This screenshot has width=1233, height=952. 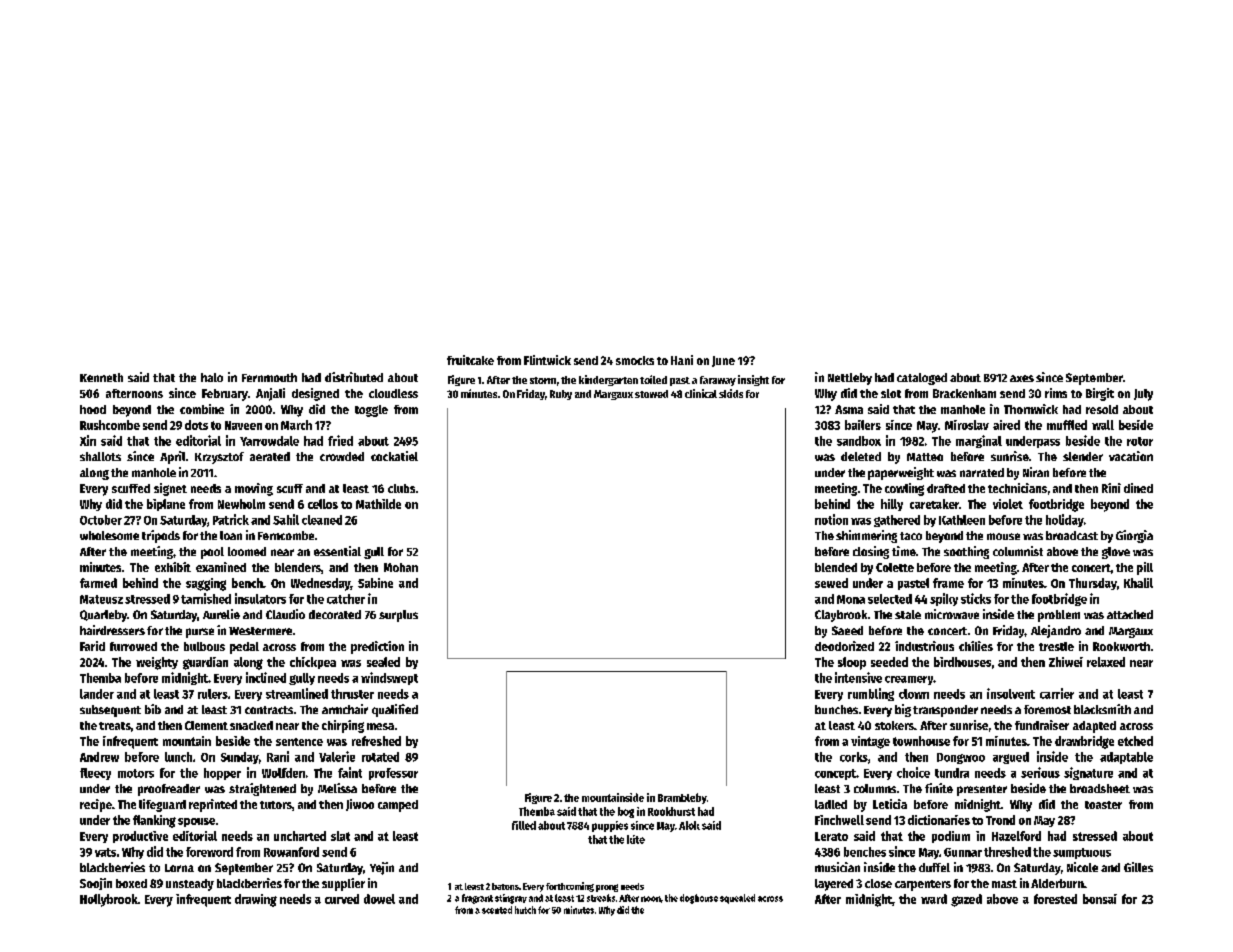 I want to click on April, so click(x=172, y=457).
